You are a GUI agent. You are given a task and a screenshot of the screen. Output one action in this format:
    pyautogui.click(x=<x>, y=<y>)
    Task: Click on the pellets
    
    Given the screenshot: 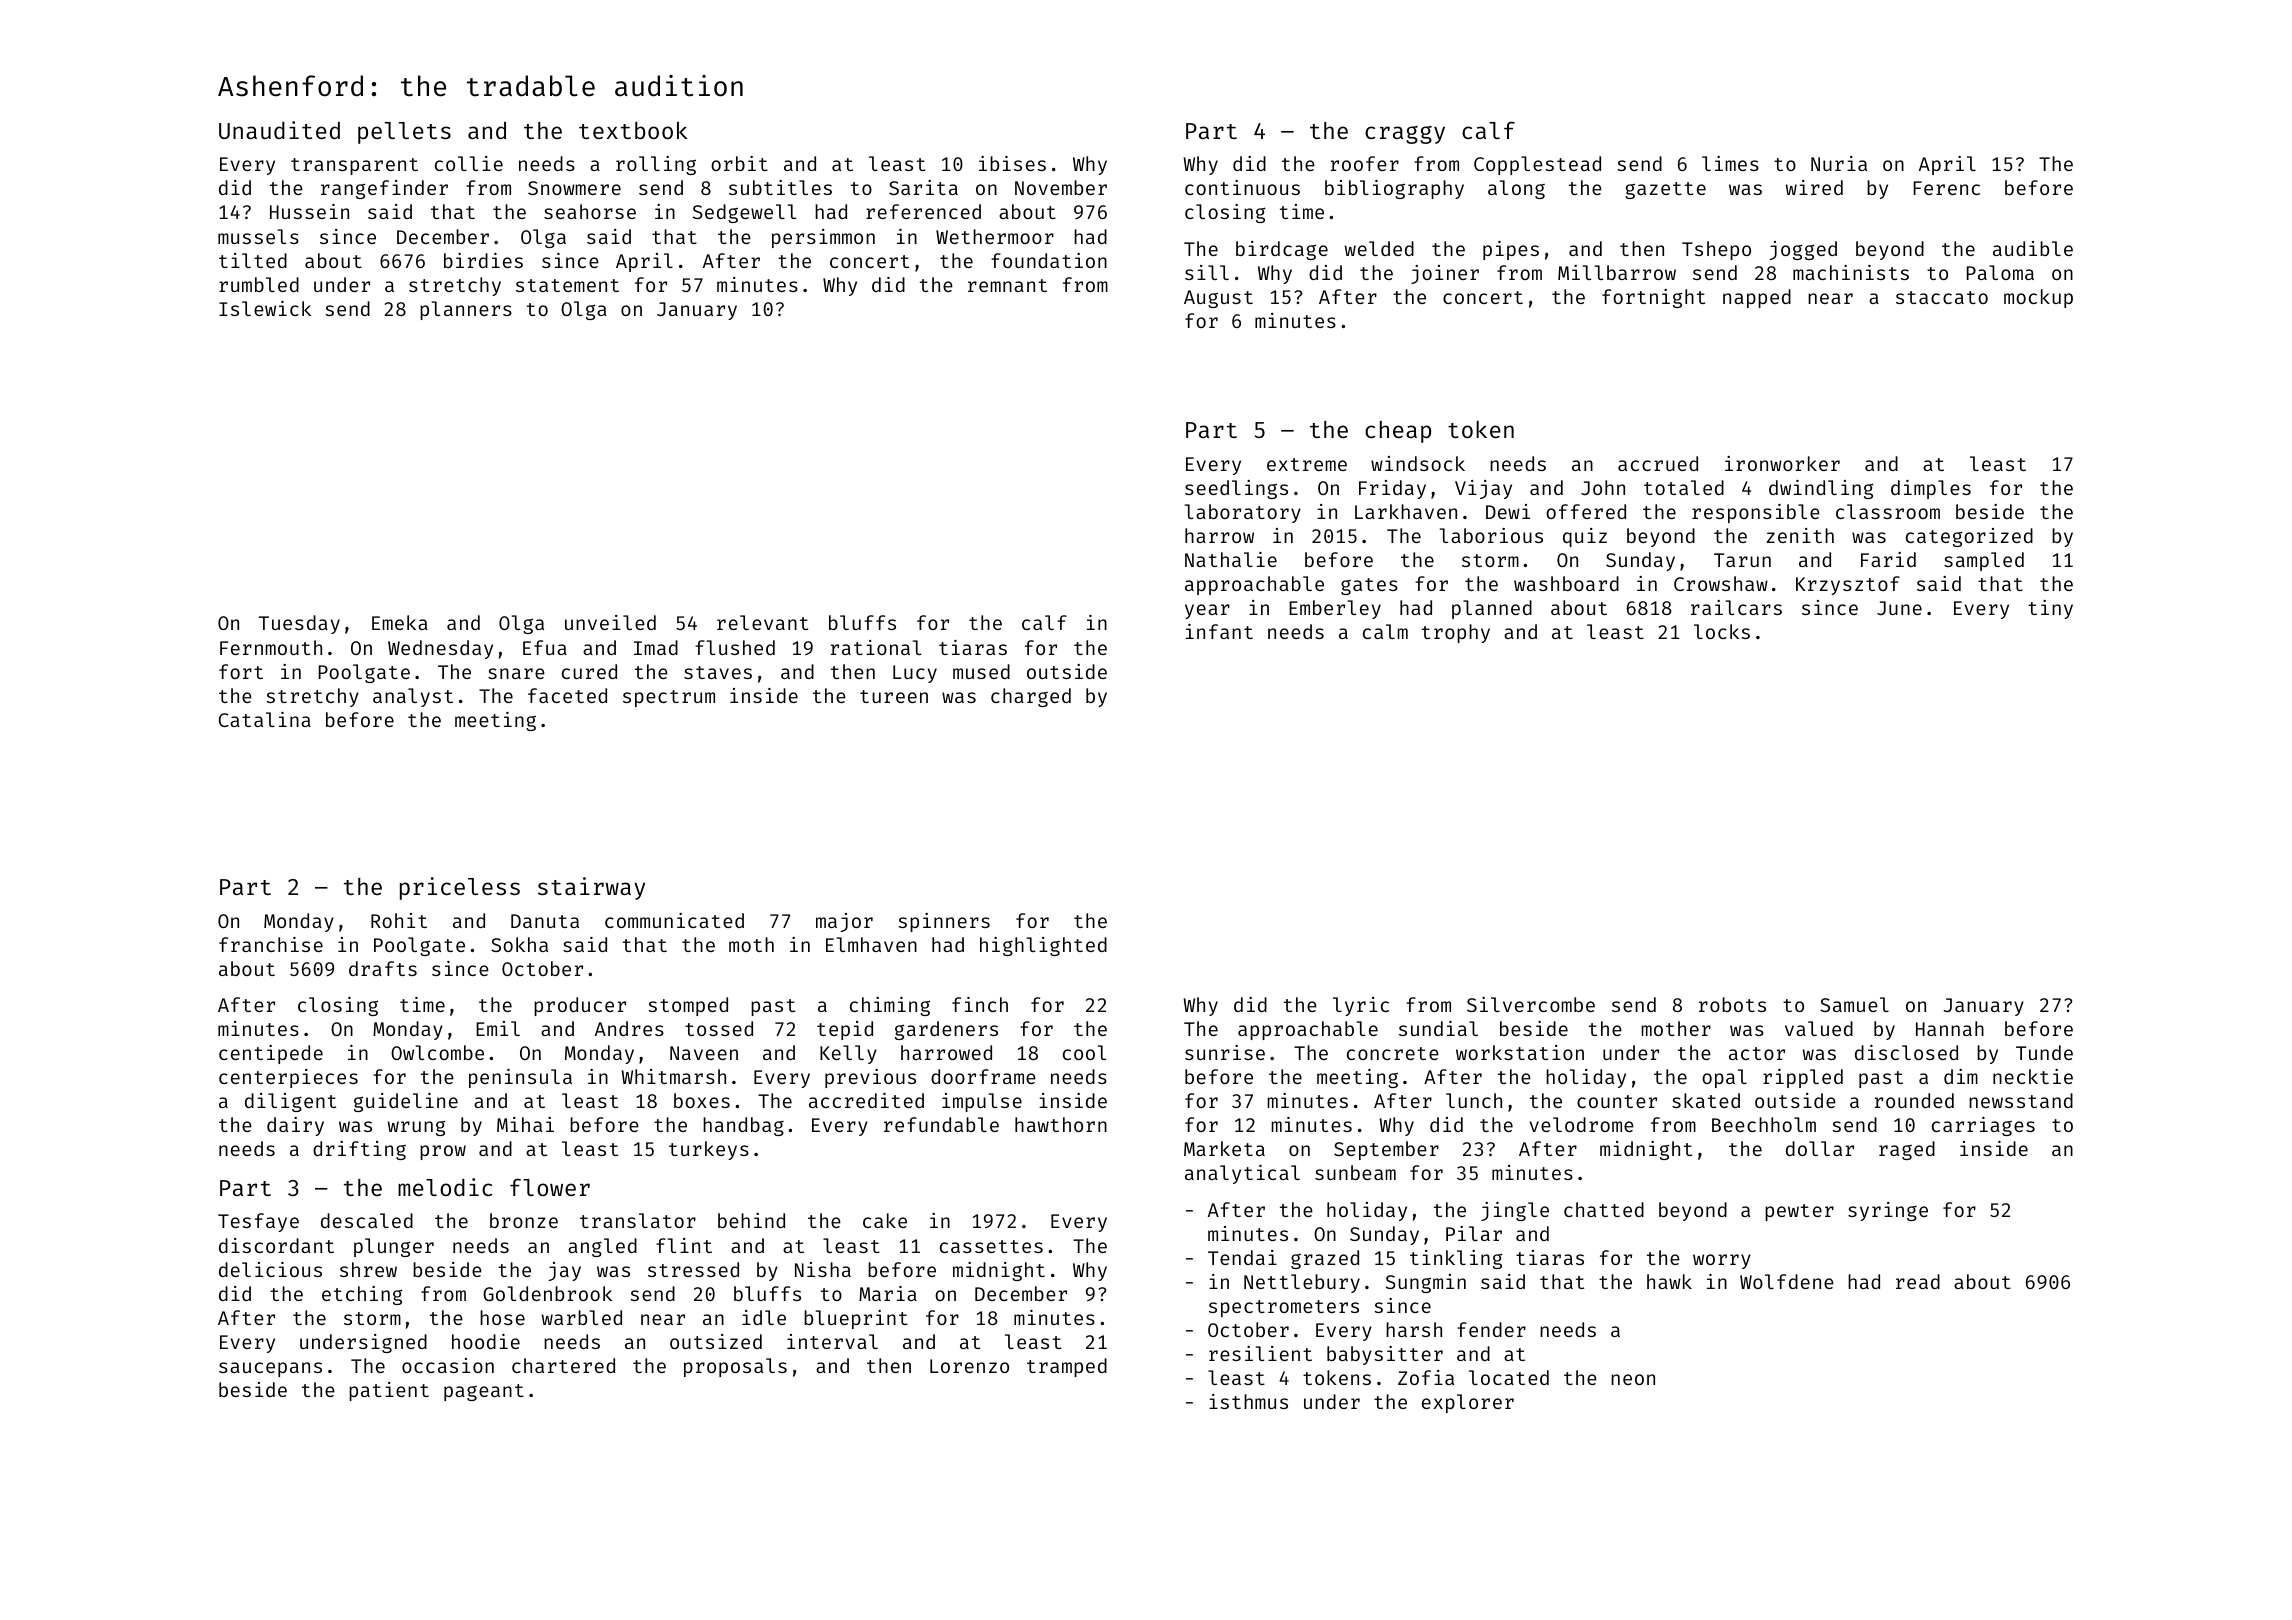 What is the action you would take?
    pyautogui.click(x=404, y=133)
